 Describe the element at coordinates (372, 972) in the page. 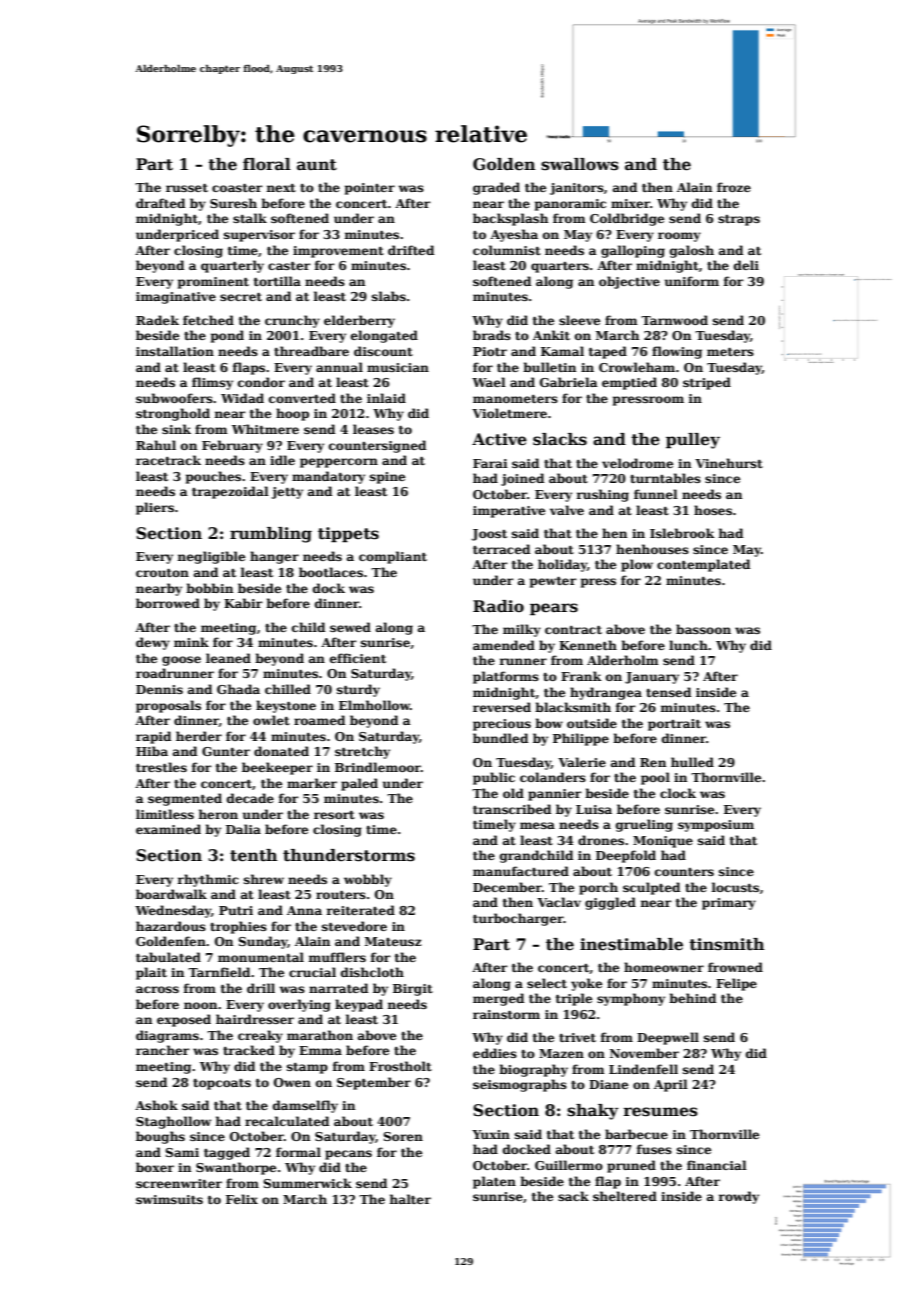

I see `dishcloth` at that location.
